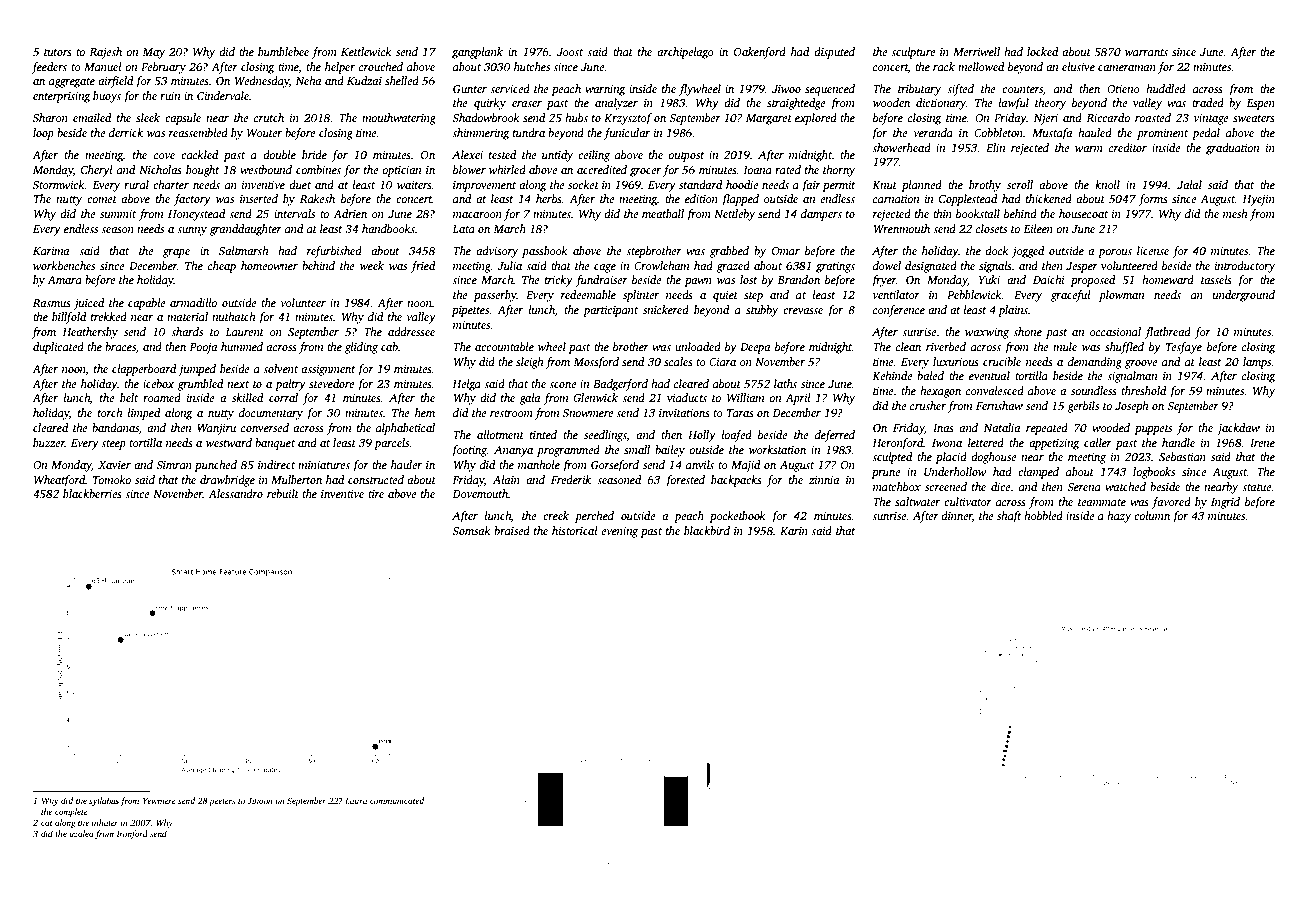 This document has width=1308, height=924. Describe the element at coordinates (835, 267) in the document. I see `gratings` at that location.
